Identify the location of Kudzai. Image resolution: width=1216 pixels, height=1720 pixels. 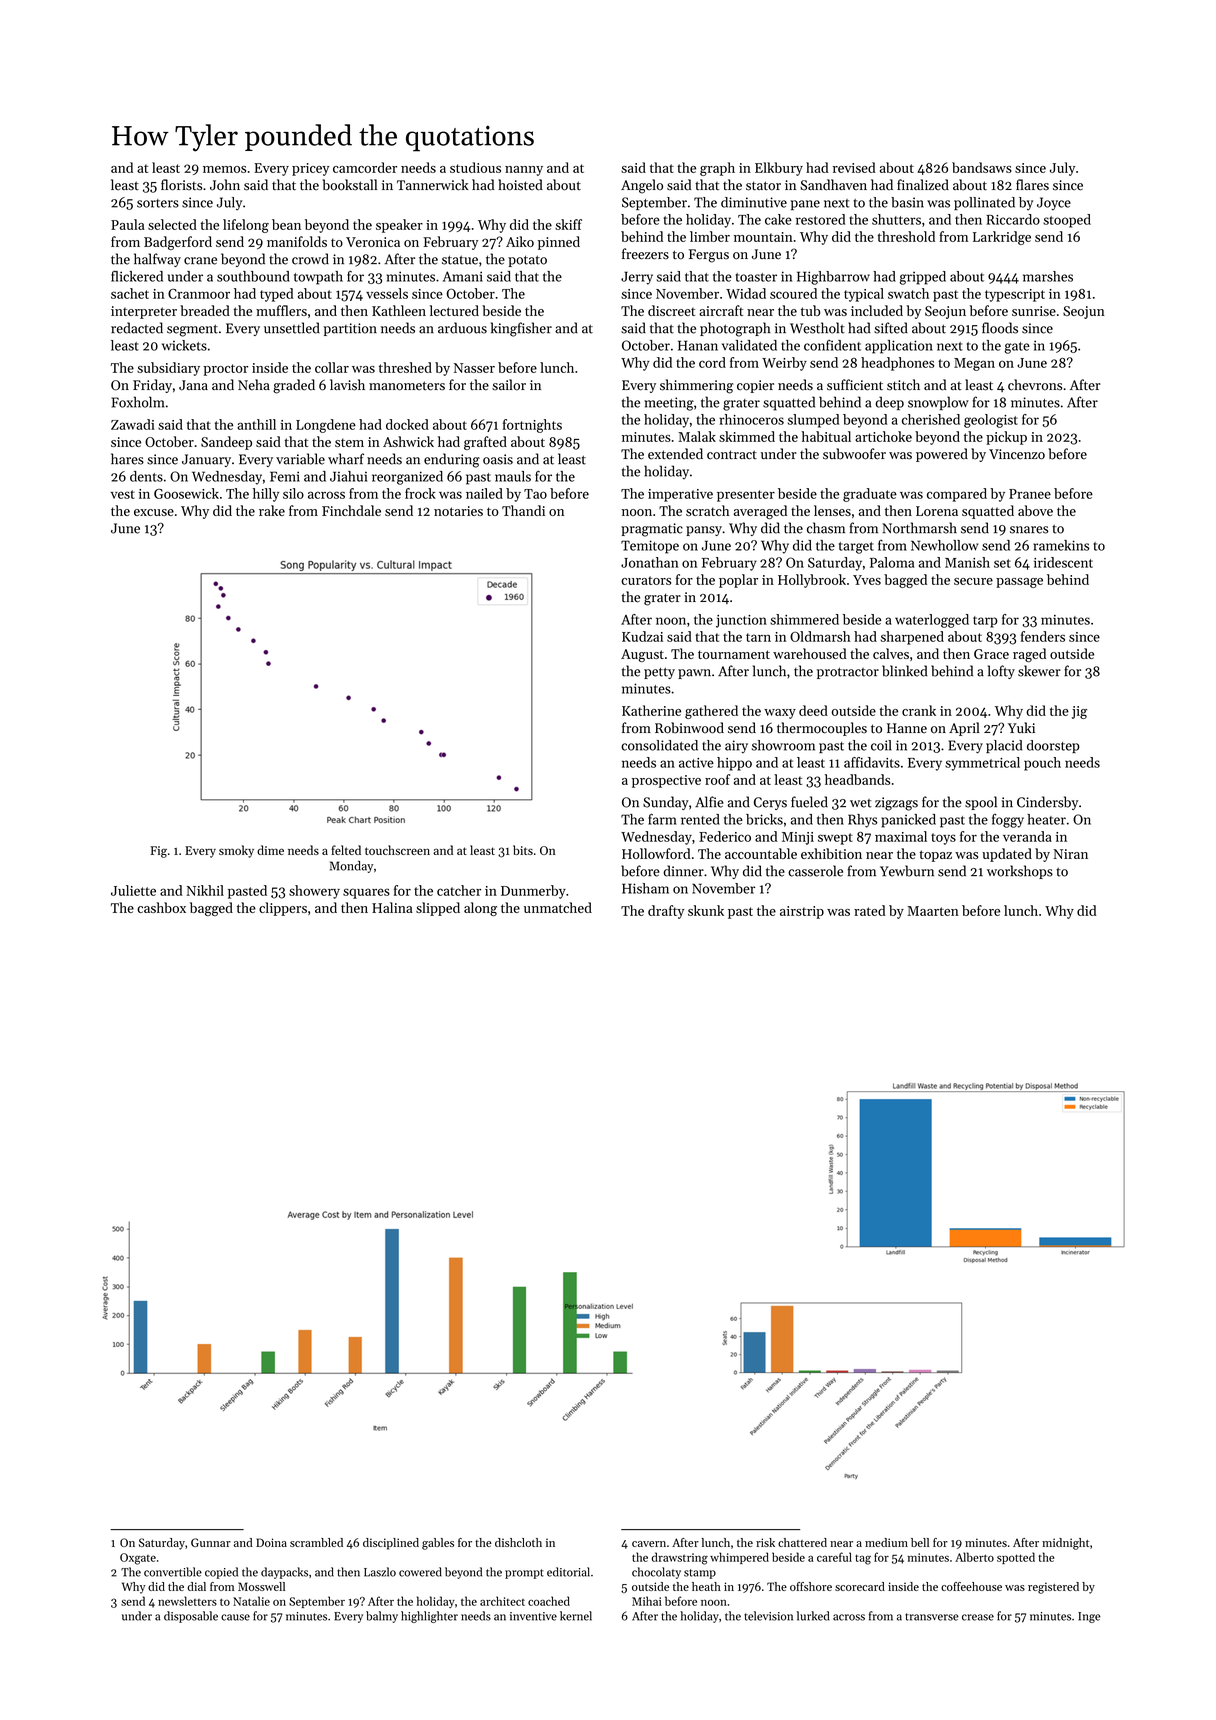
(642, 636).
